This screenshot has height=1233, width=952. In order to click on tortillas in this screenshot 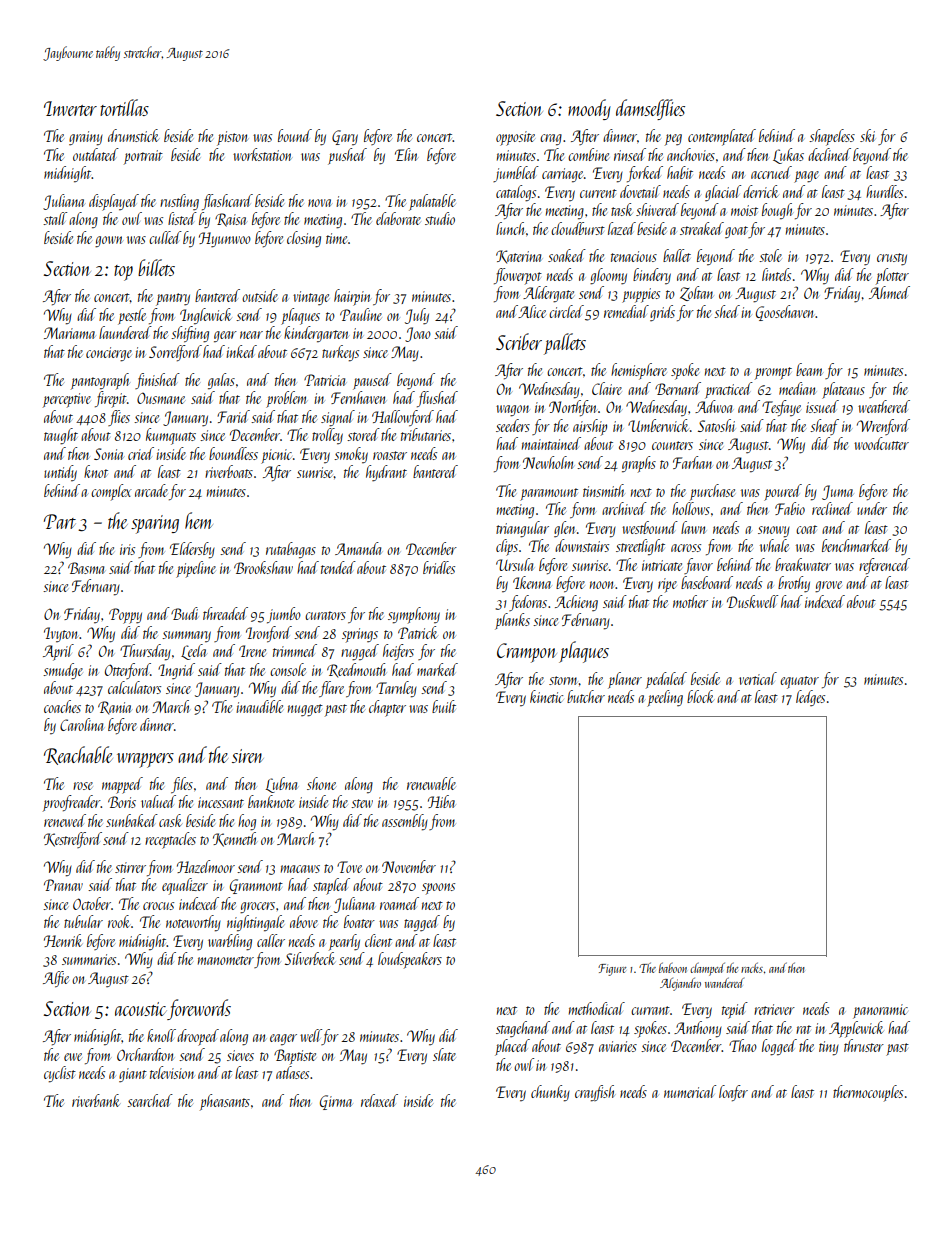, I will do `click(124, 107)`.
